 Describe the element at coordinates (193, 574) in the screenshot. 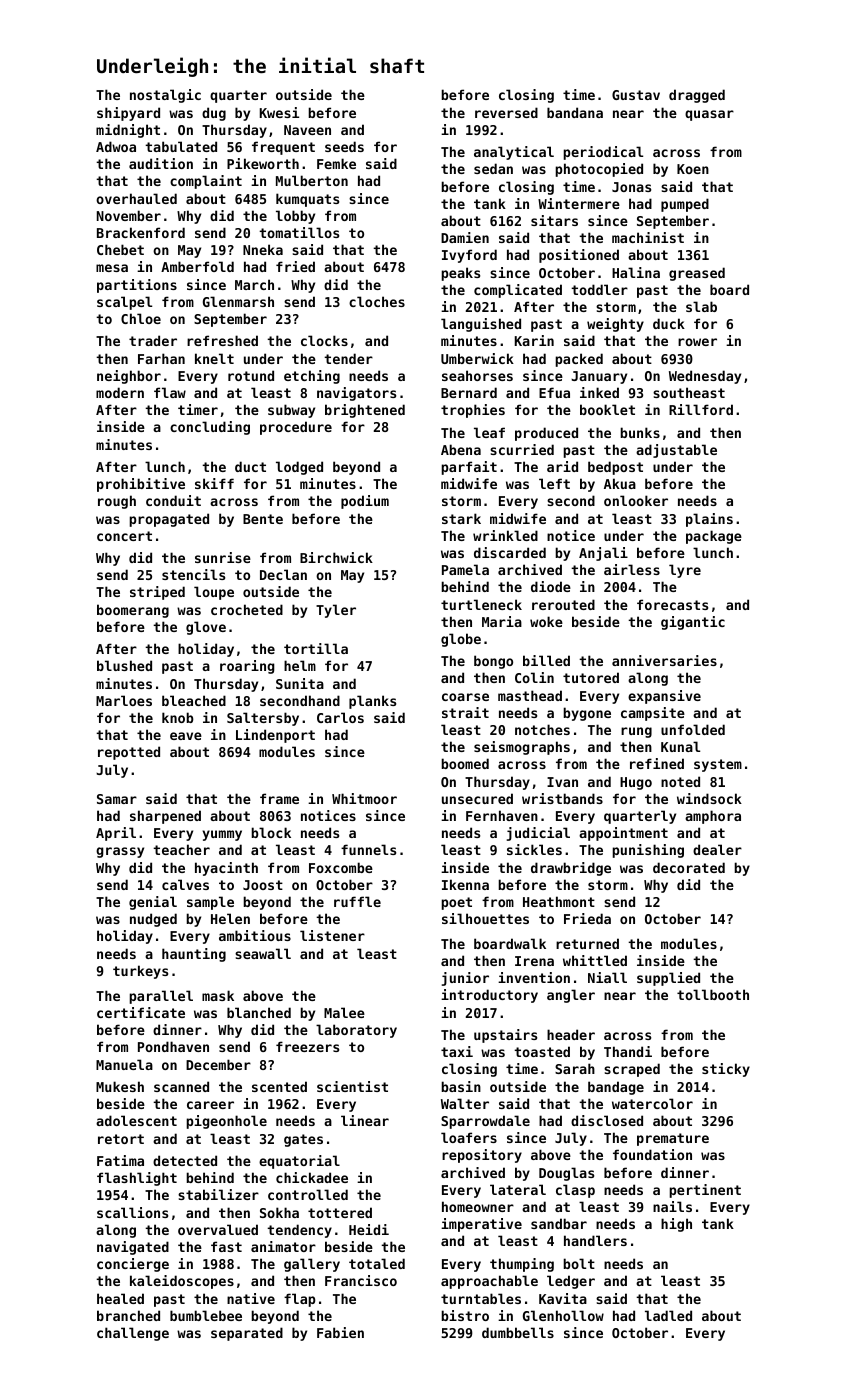

I see `stencils` at that location.
